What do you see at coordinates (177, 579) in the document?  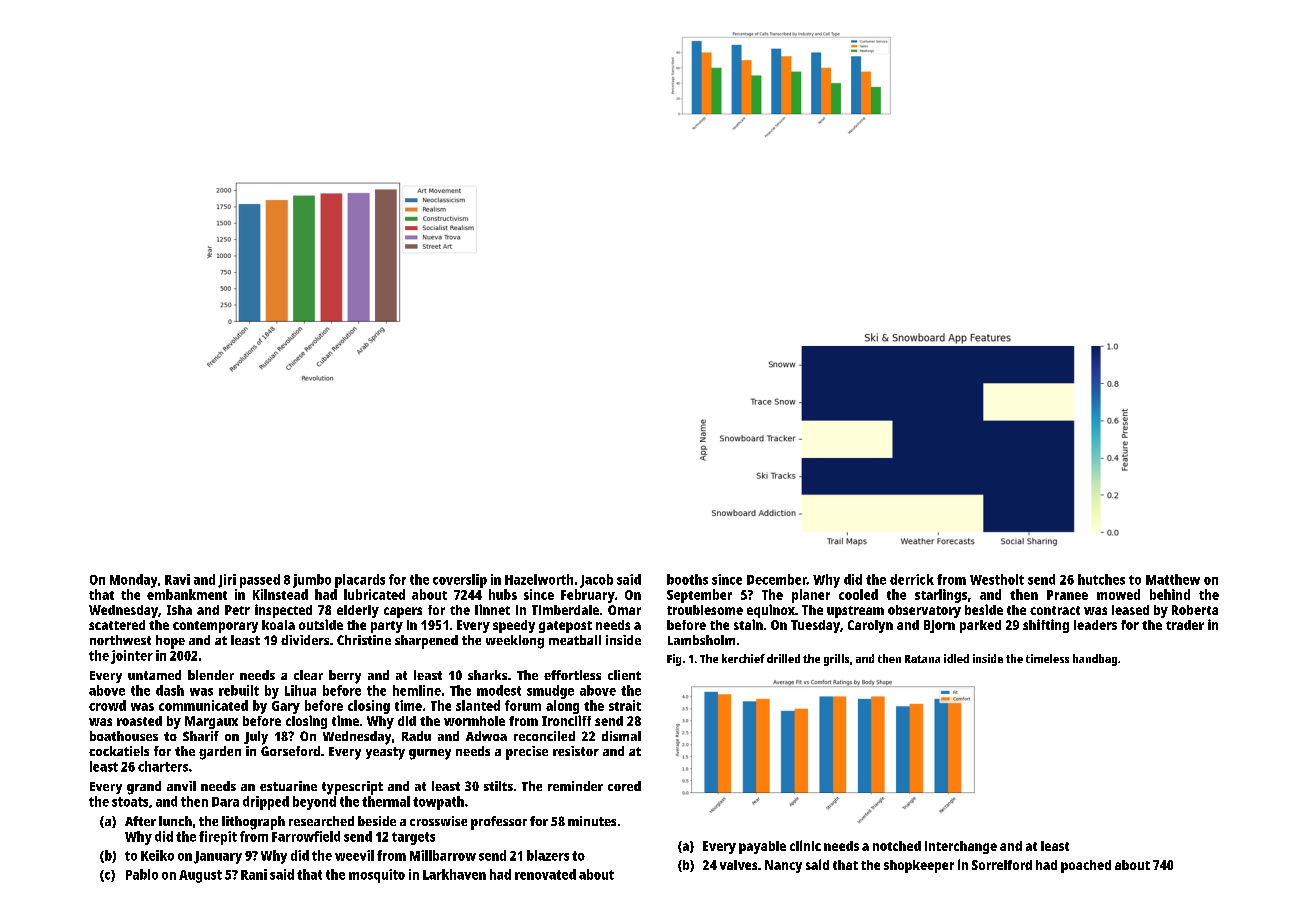 I see `Ravi` at bounding box center [177, 579].
